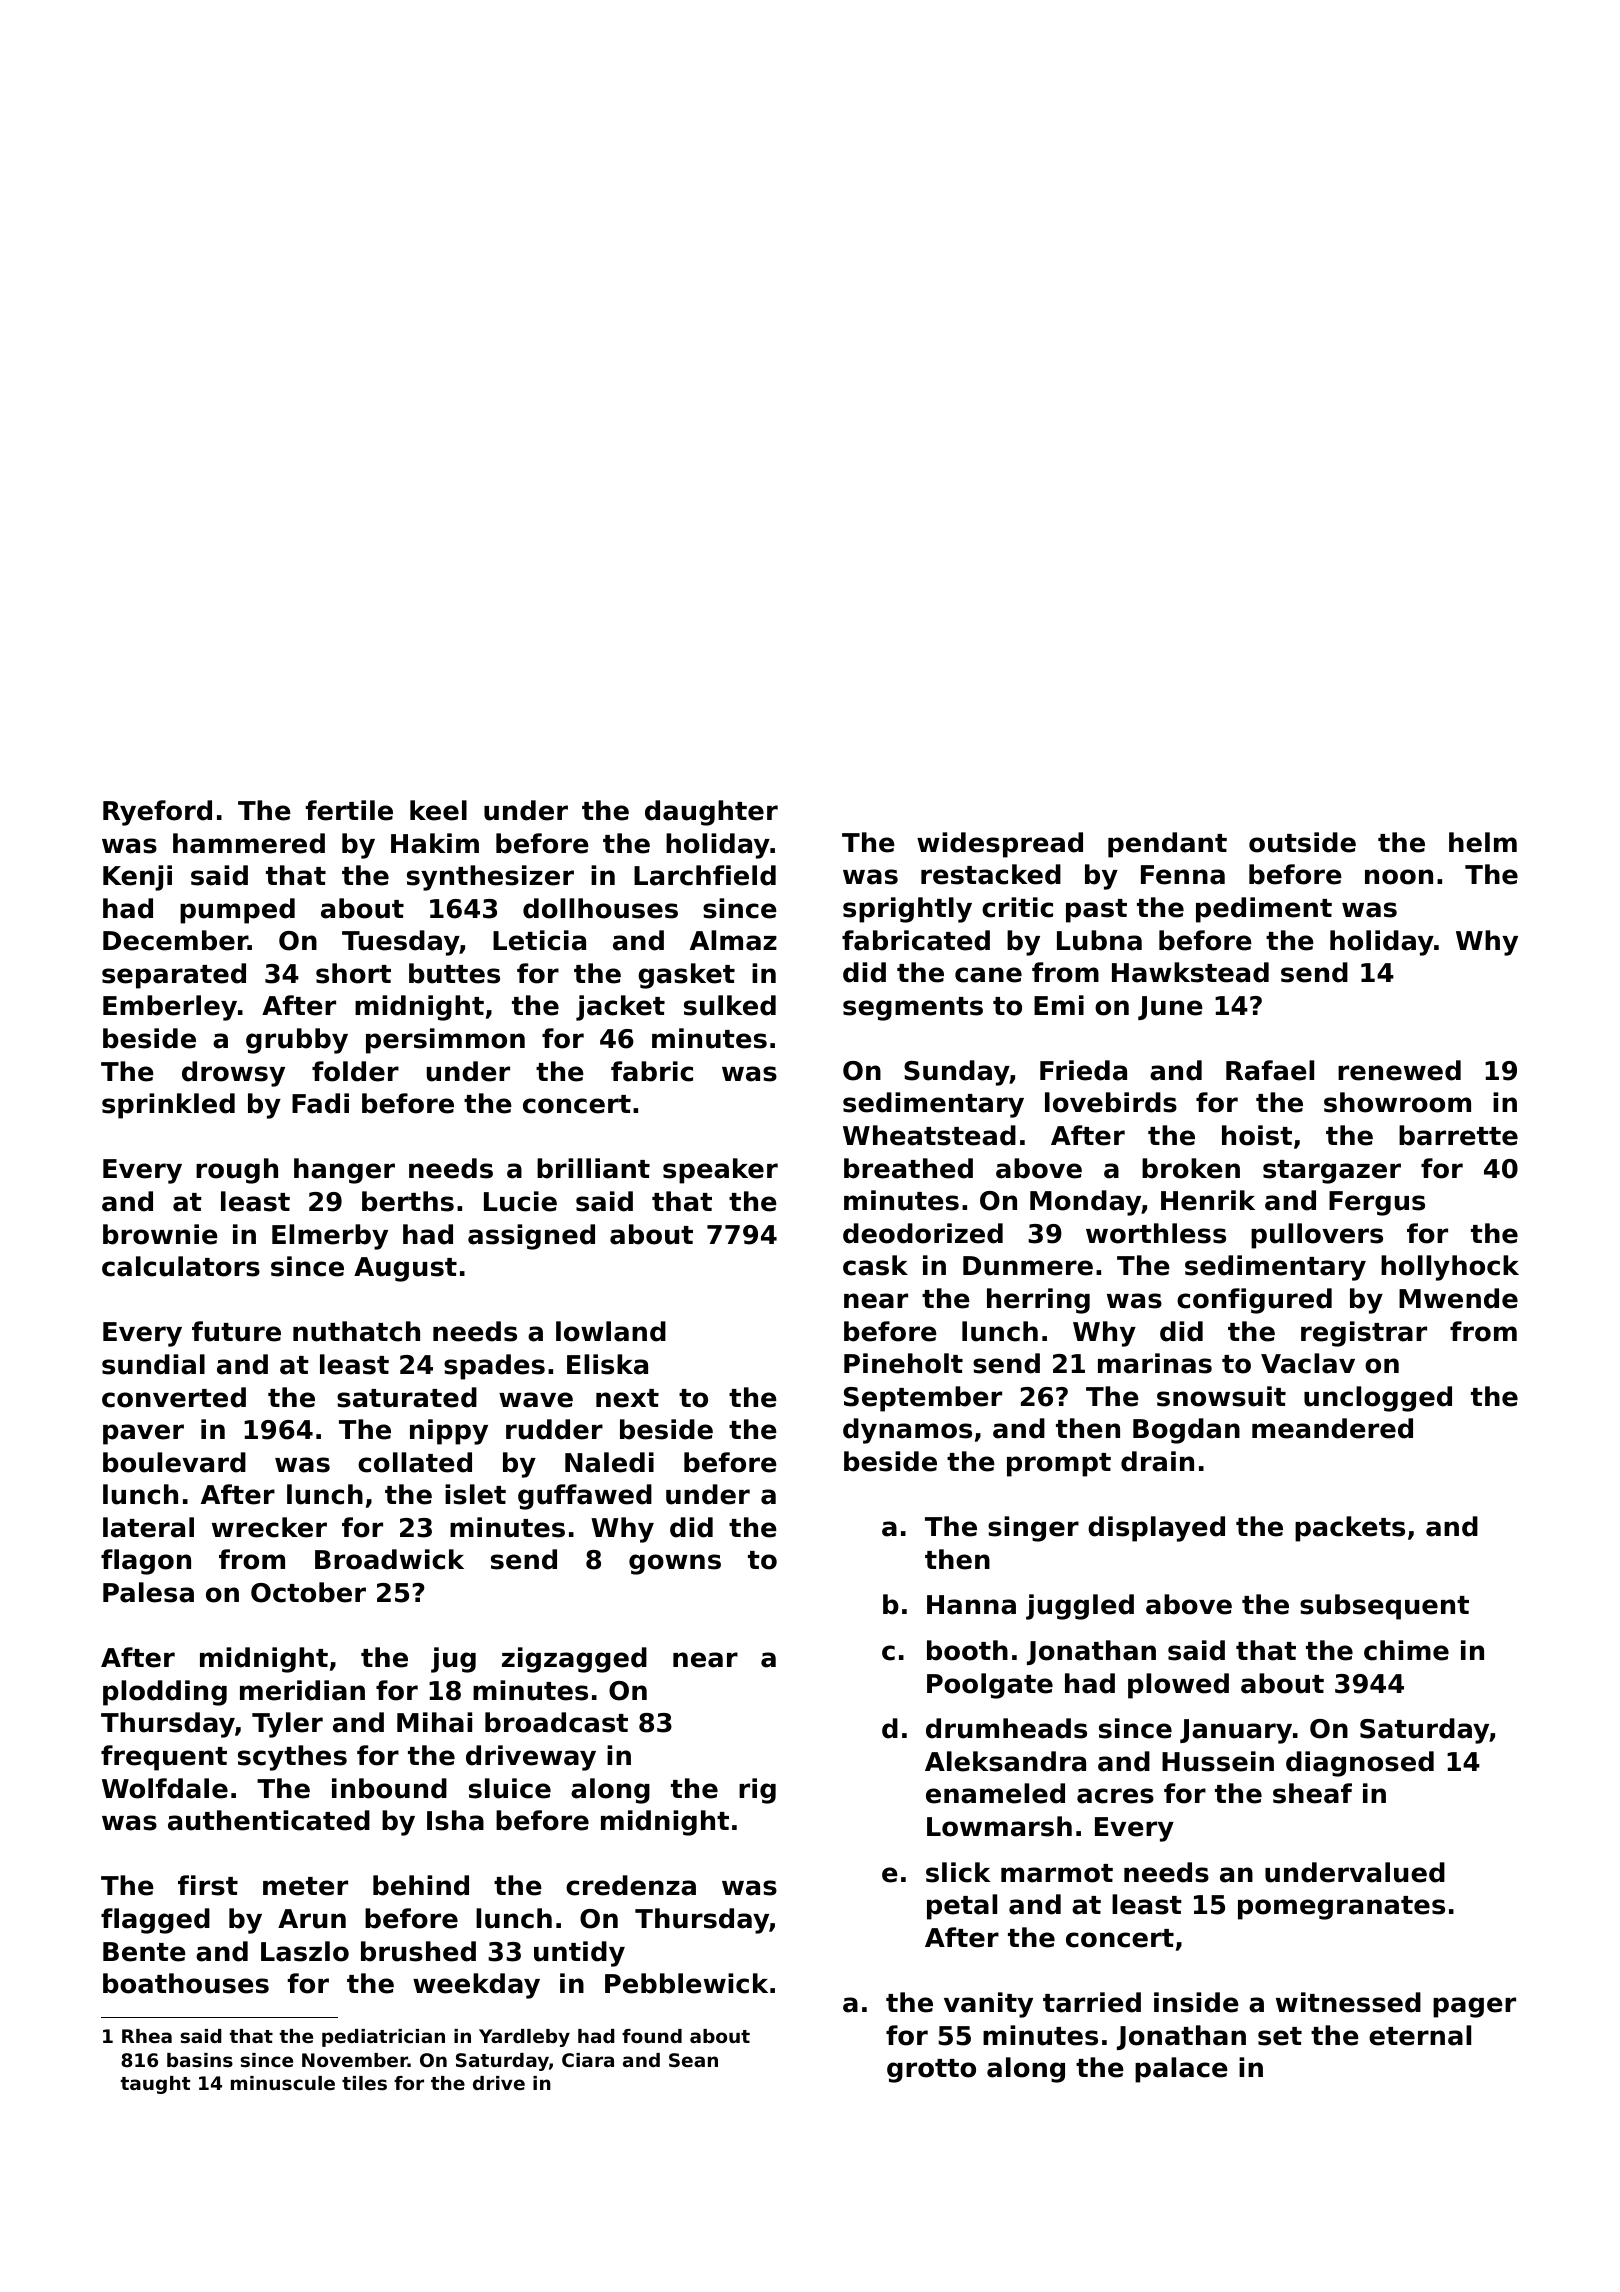 Image resolution: width=1620 pixels, height=2292 pixels. Describe the element at coordinates (148, 1592) in the document. I see `Palesa` at that location.
